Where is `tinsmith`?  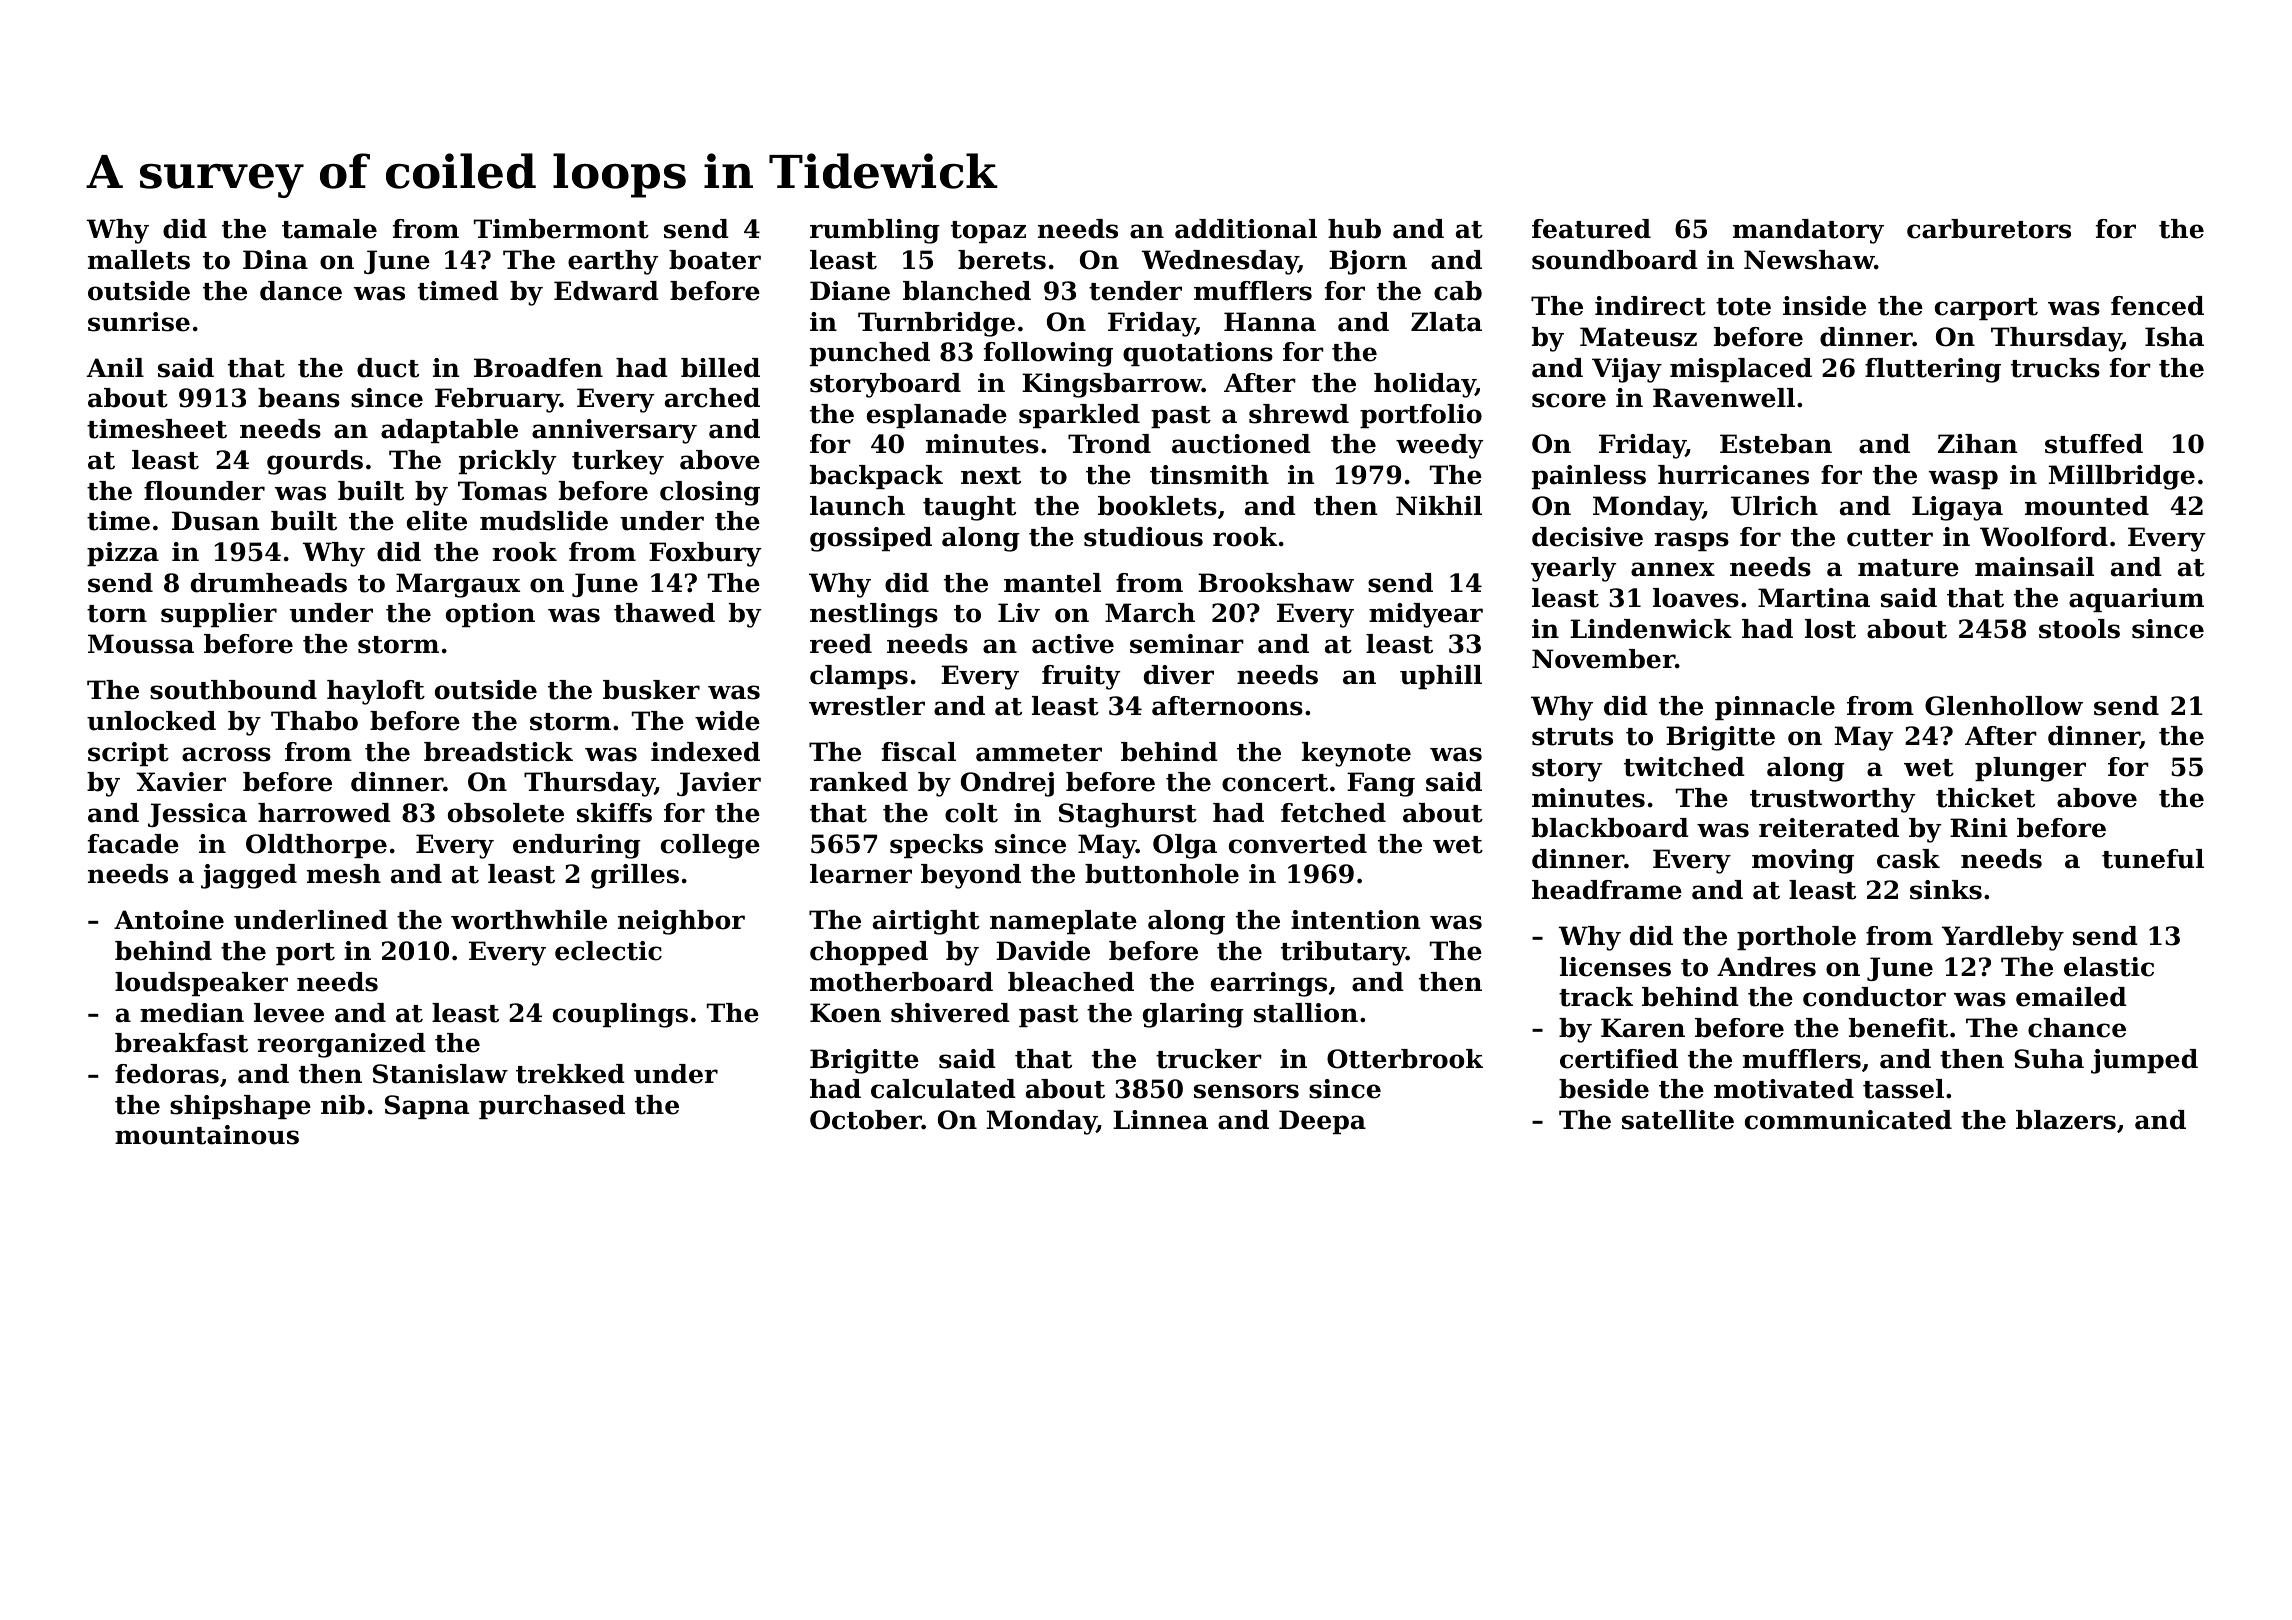 tinsmith is located at coordinates (1209, 475).
